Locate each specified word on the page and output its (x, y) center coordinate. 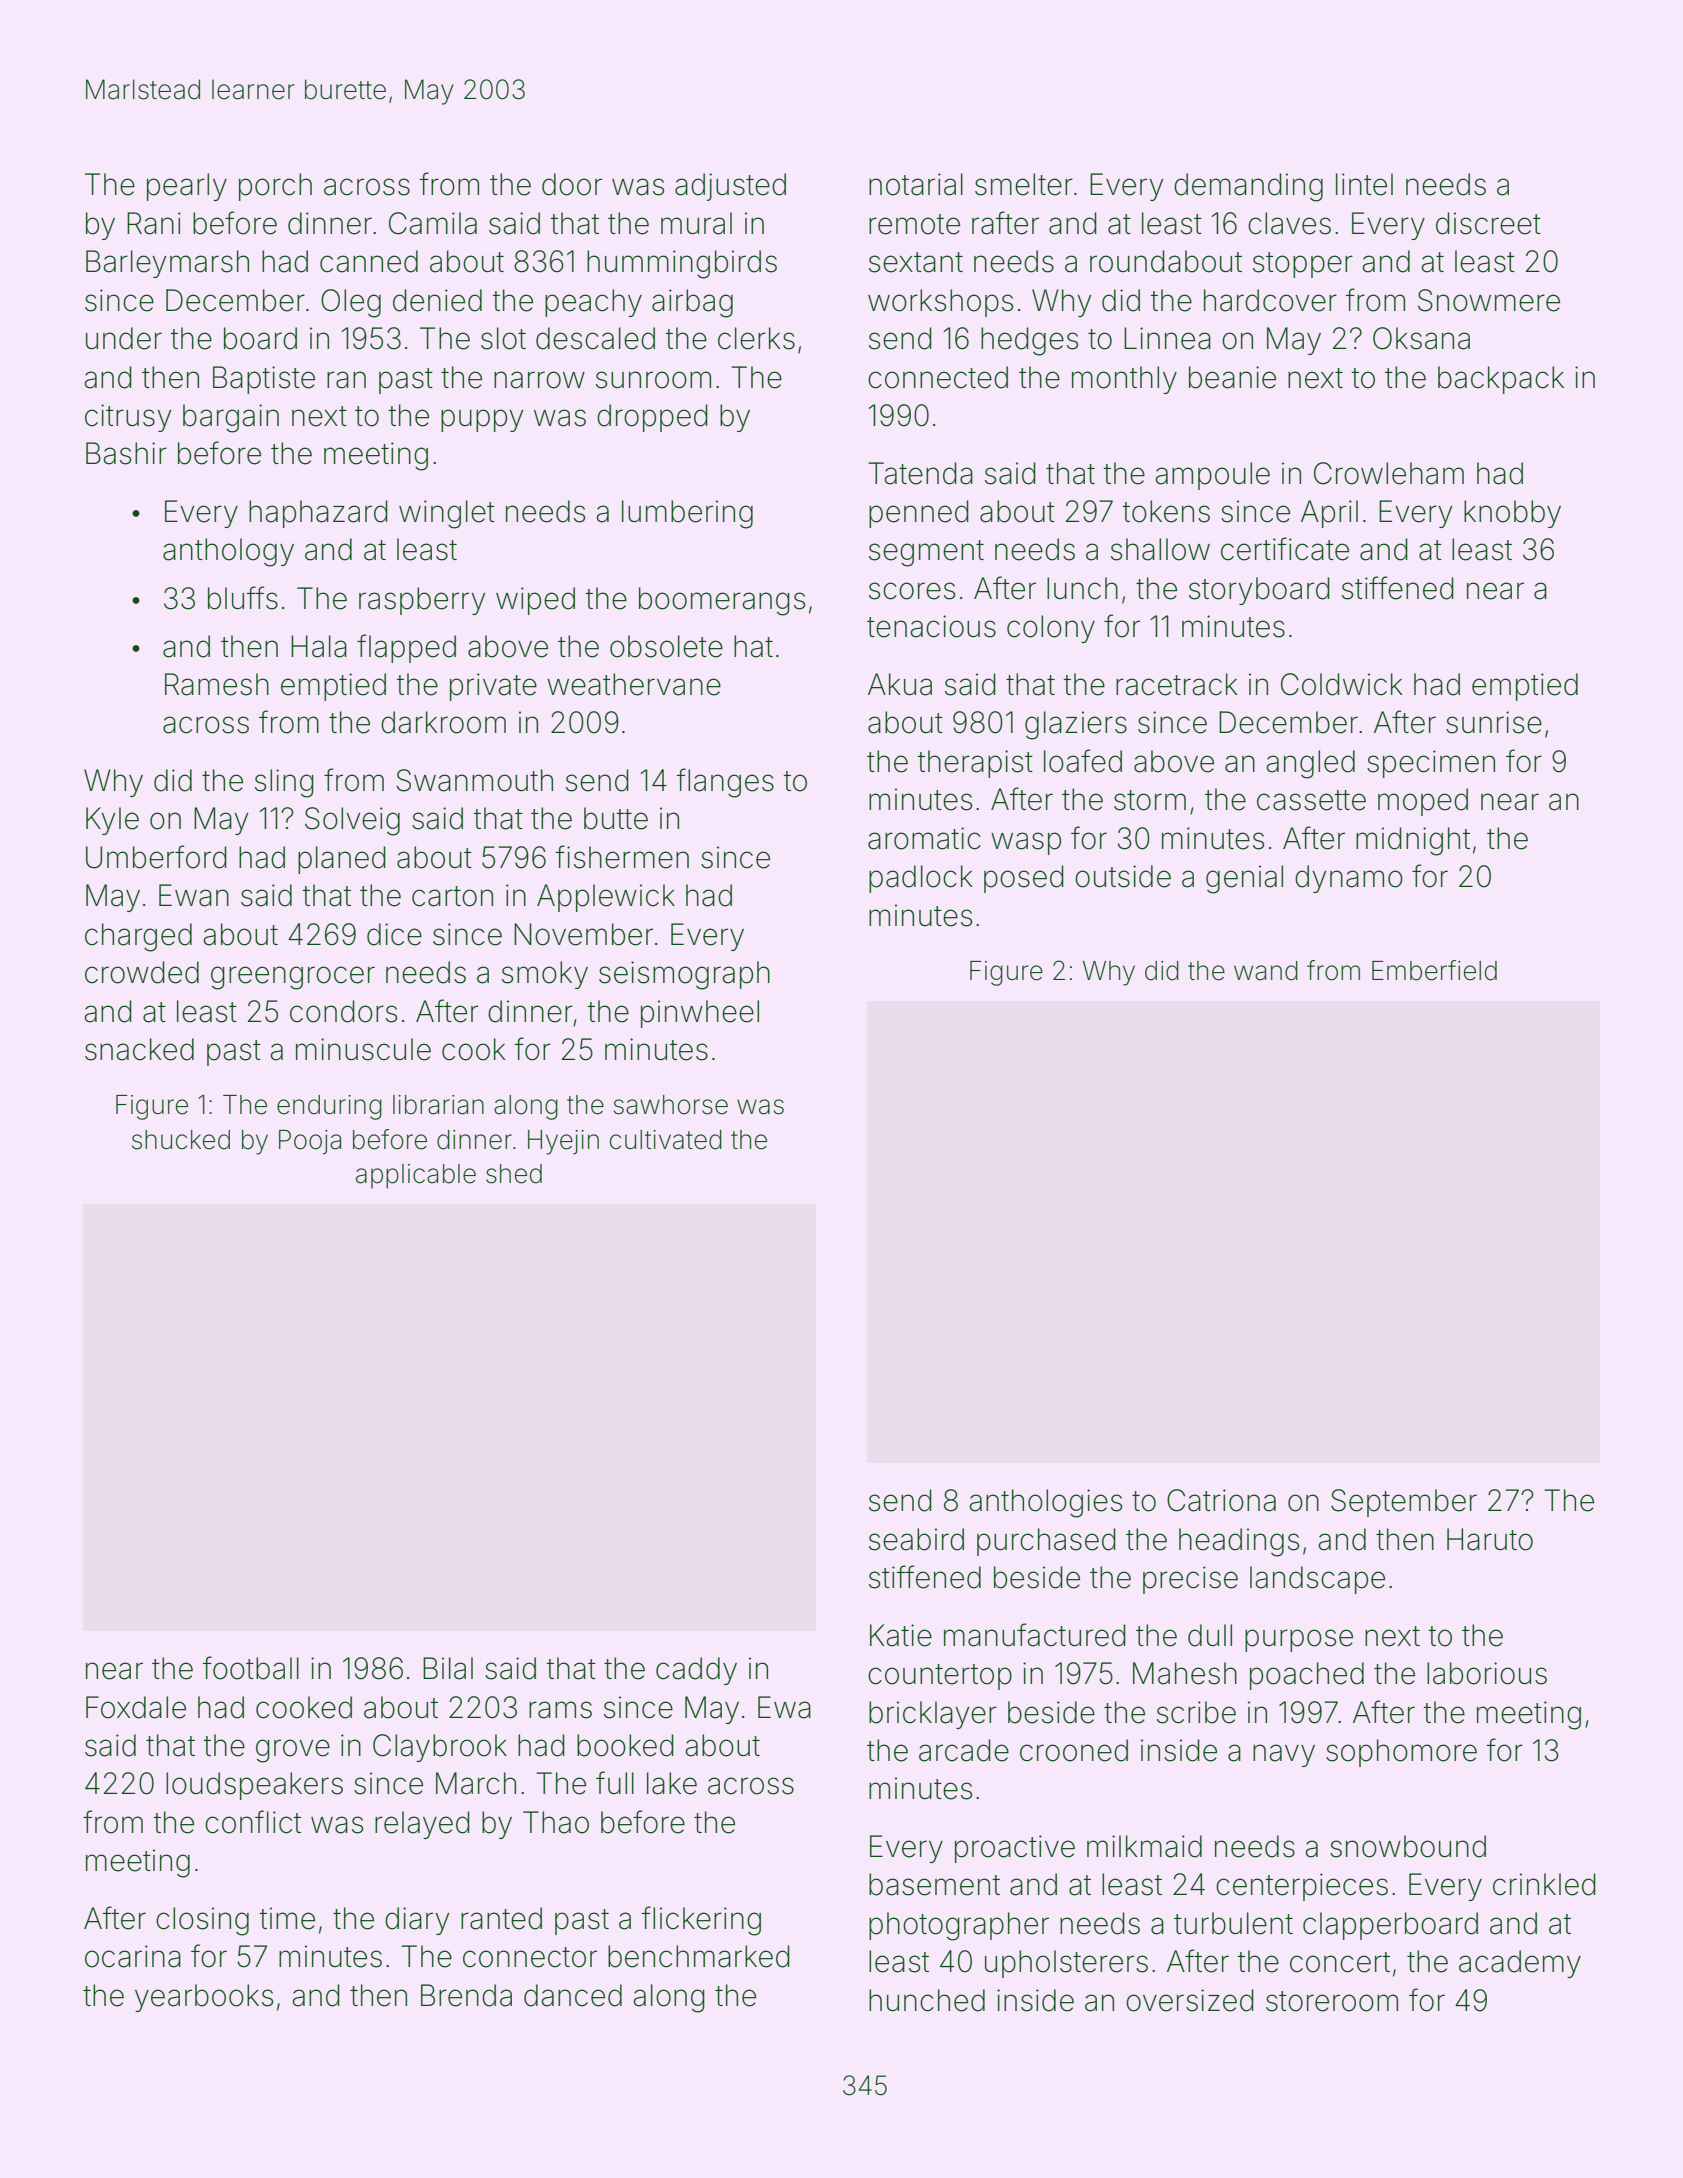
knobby (1512, 514)
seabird (916, 1539)
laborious (1487, 1673)
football (250, 1668)
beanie (1232, 377)
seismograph (684, 975)
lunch (1082, 588)
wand (1266, 971)
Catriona (1221, 1500)
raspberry (422, 601)
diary (417, 1921)
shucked (181, 1140)
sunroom (653, 380)
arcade (964, 1750)
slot (503, 338)
